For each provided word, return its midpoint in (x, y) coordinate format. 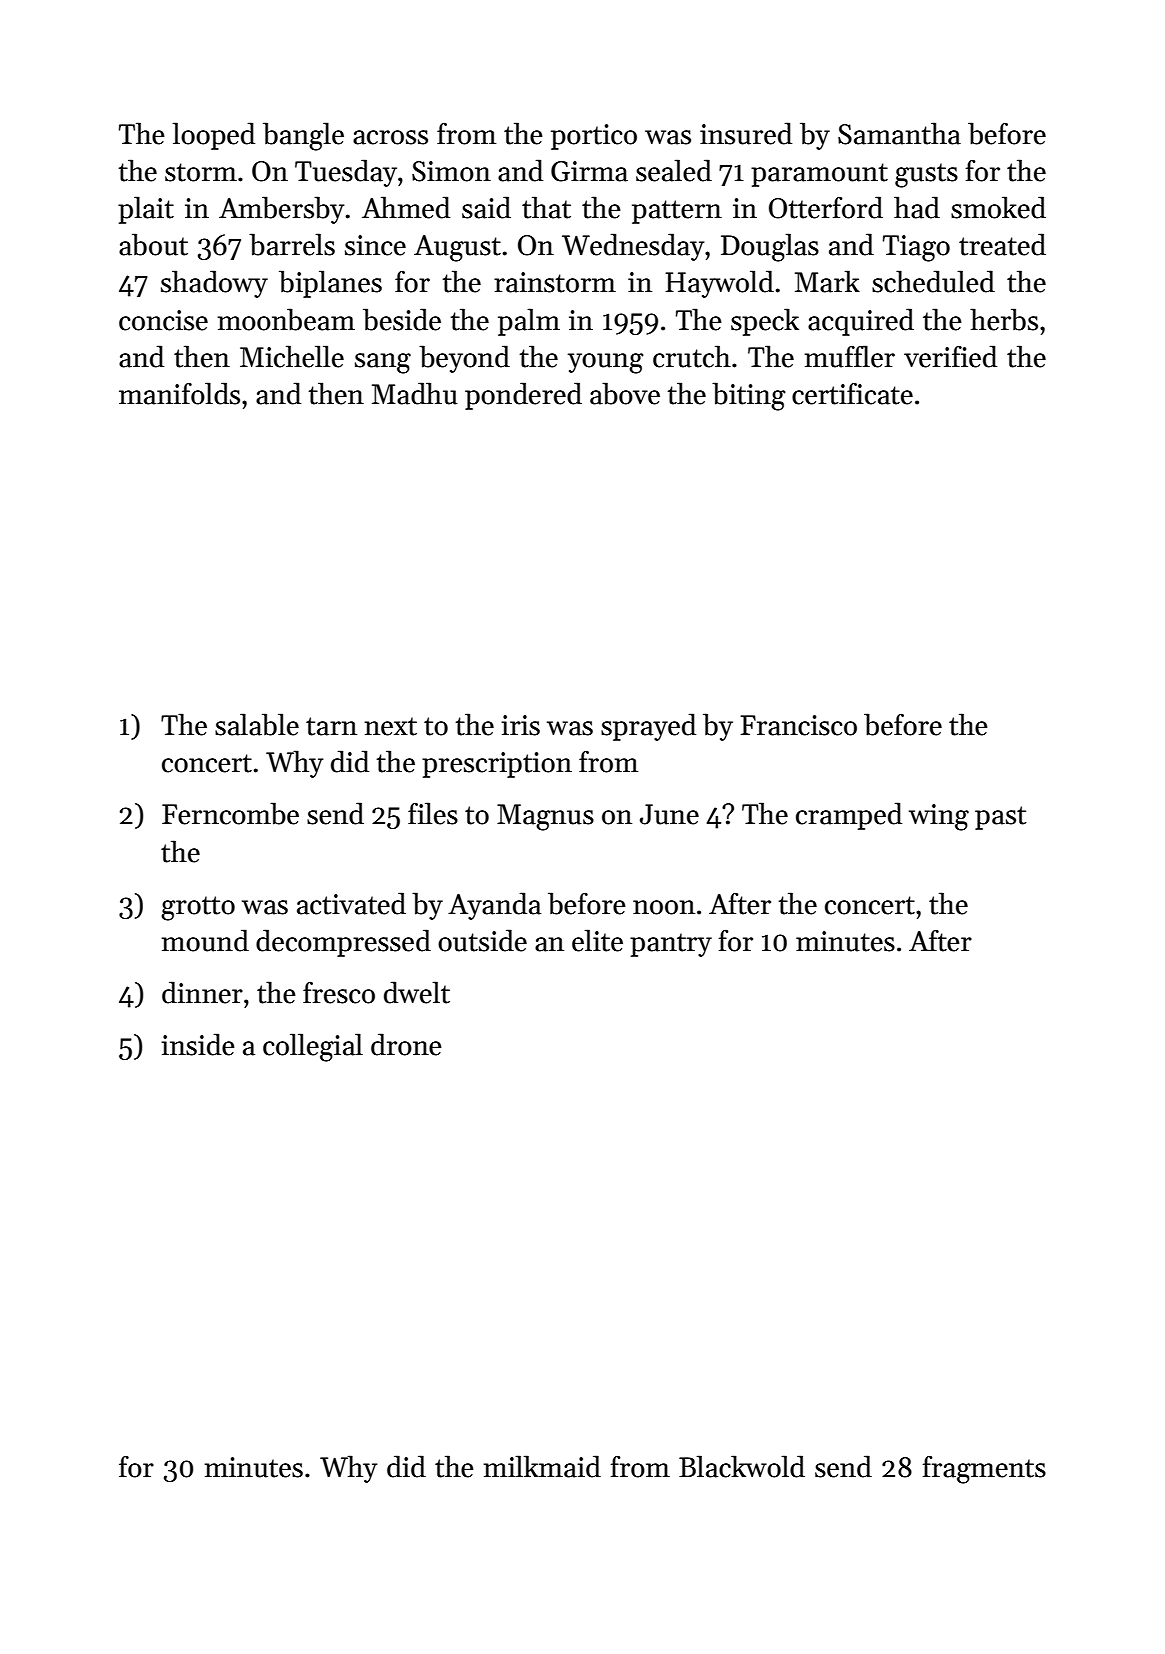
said (486, 207)
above (625, 393)
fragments (984, 1469)
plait (146, 210)
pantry (671, 945)
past (1000, 818)
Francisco (798, 725)
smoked (998, 207)
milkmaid (542, 1466)
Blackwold (742, 1466)
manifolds (179, 393)
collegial (313, 1047)
